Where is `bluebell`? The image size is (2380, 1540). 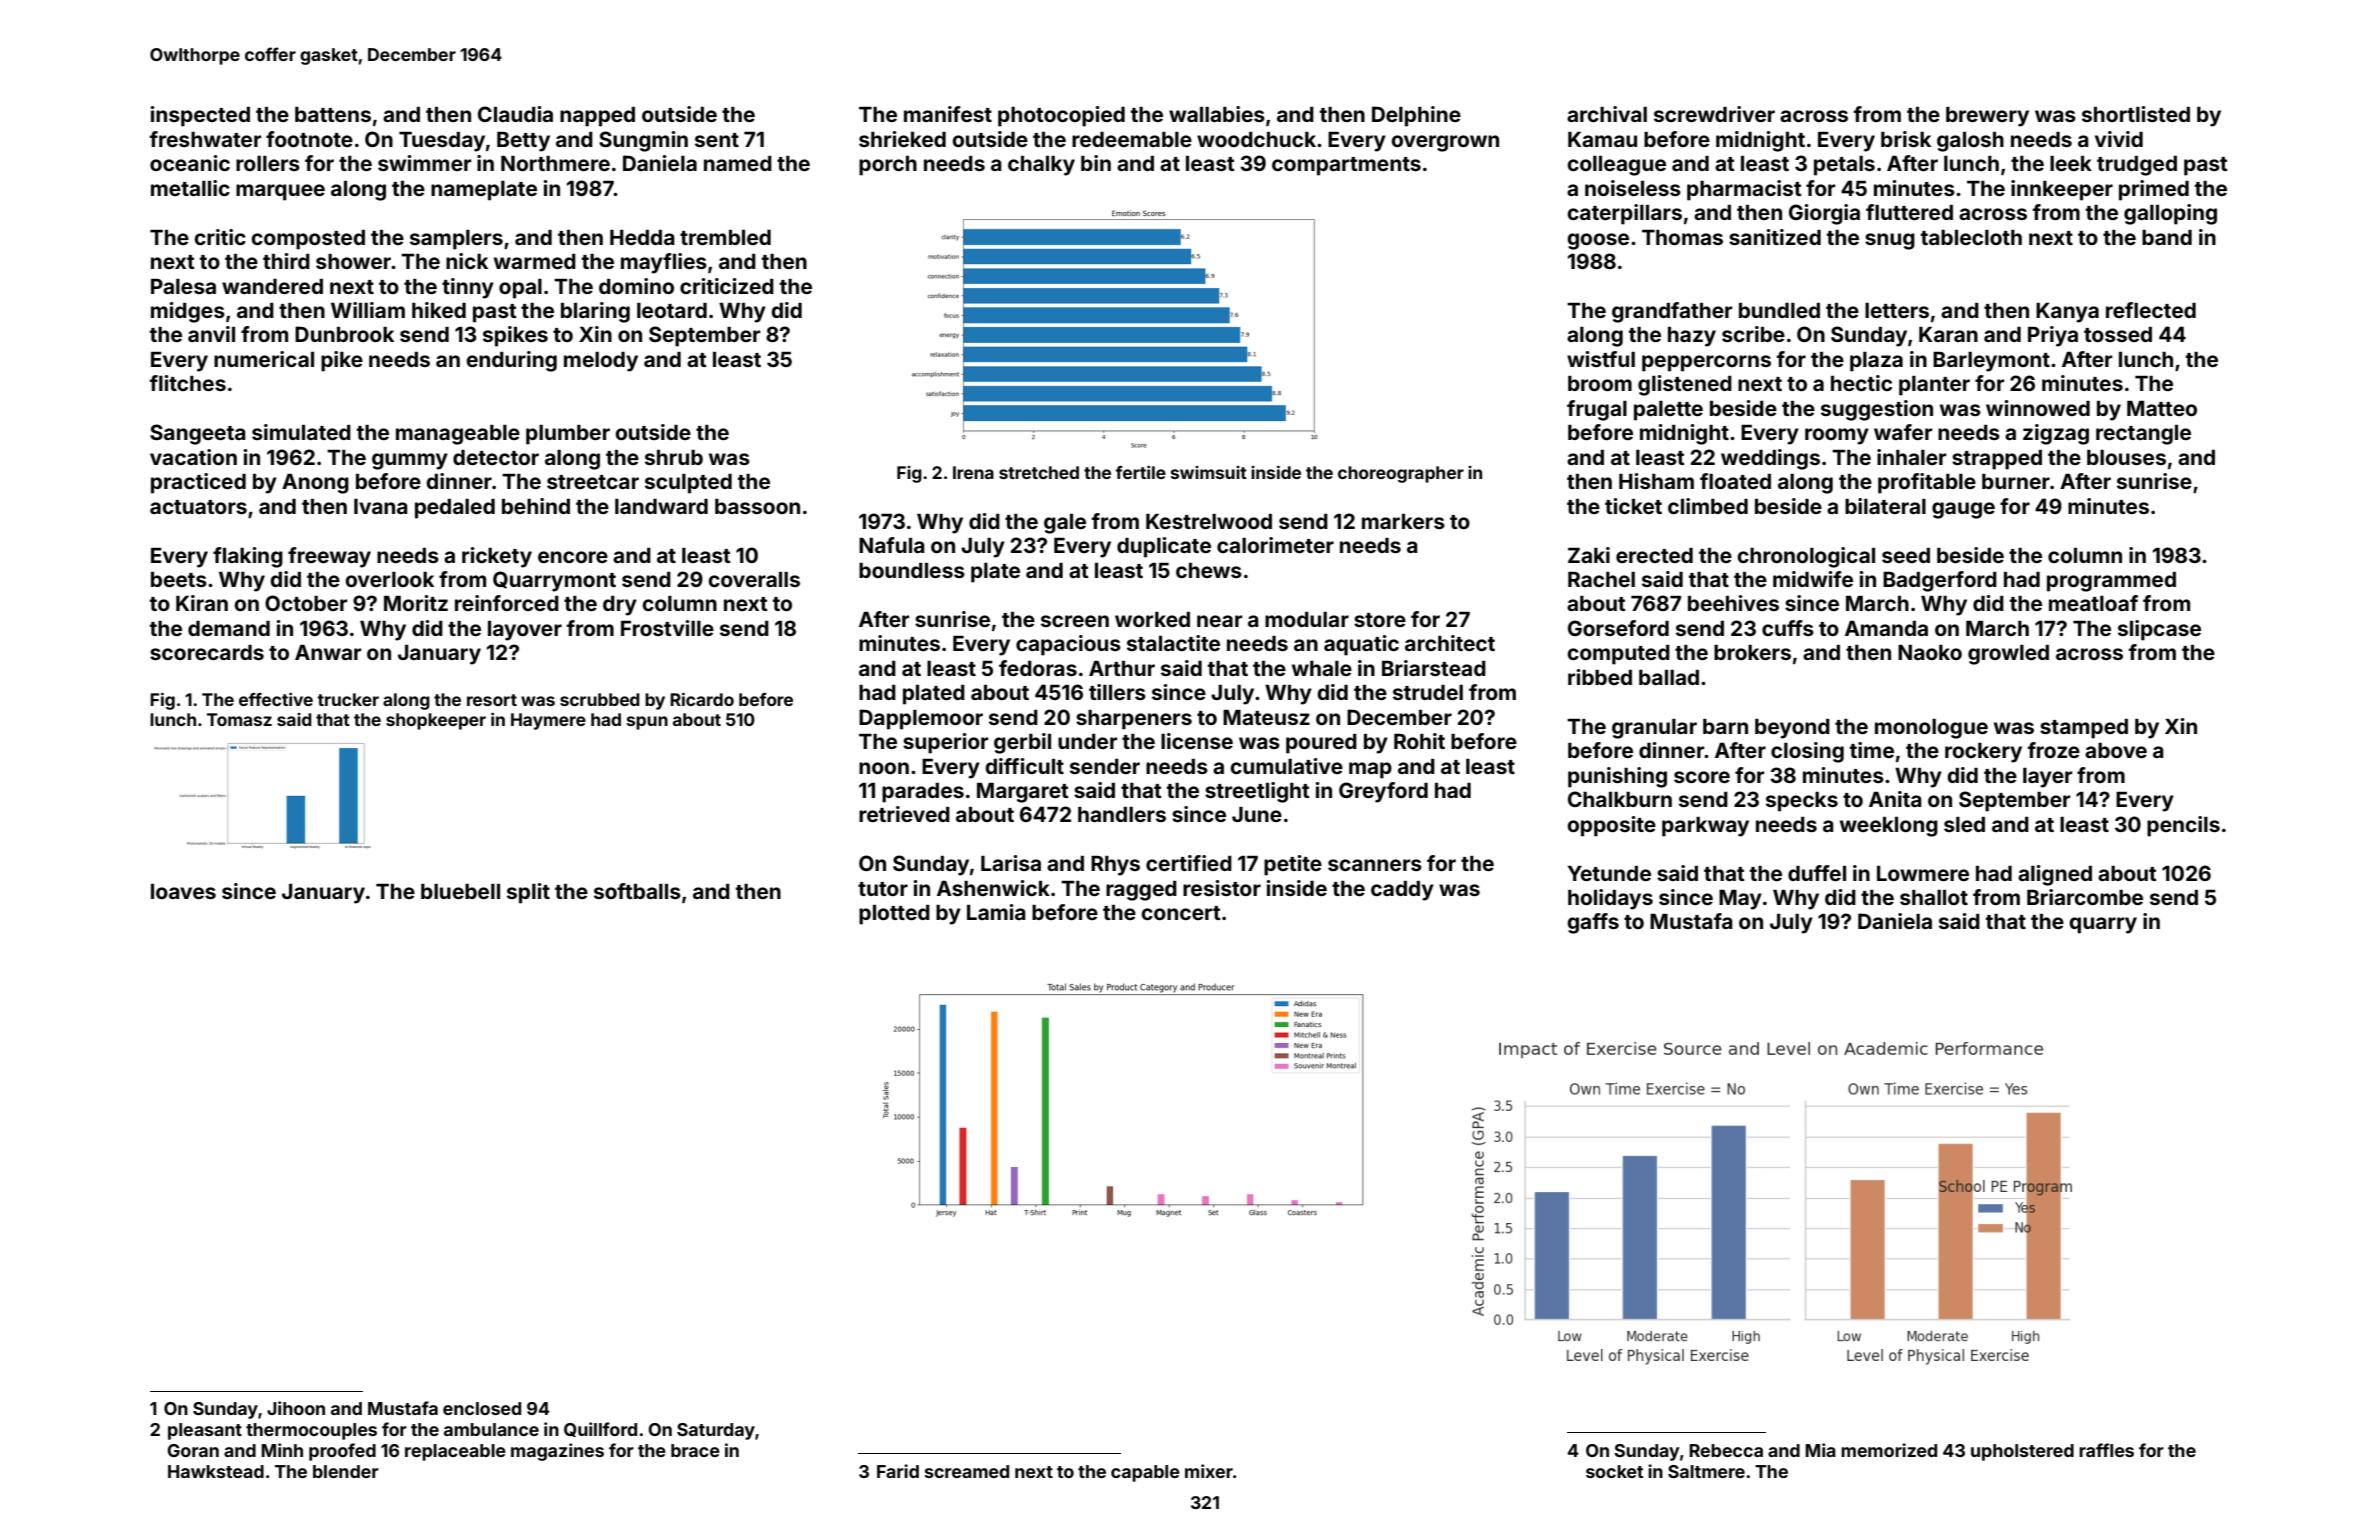
bluebell is located at coordinates (460, 891).
